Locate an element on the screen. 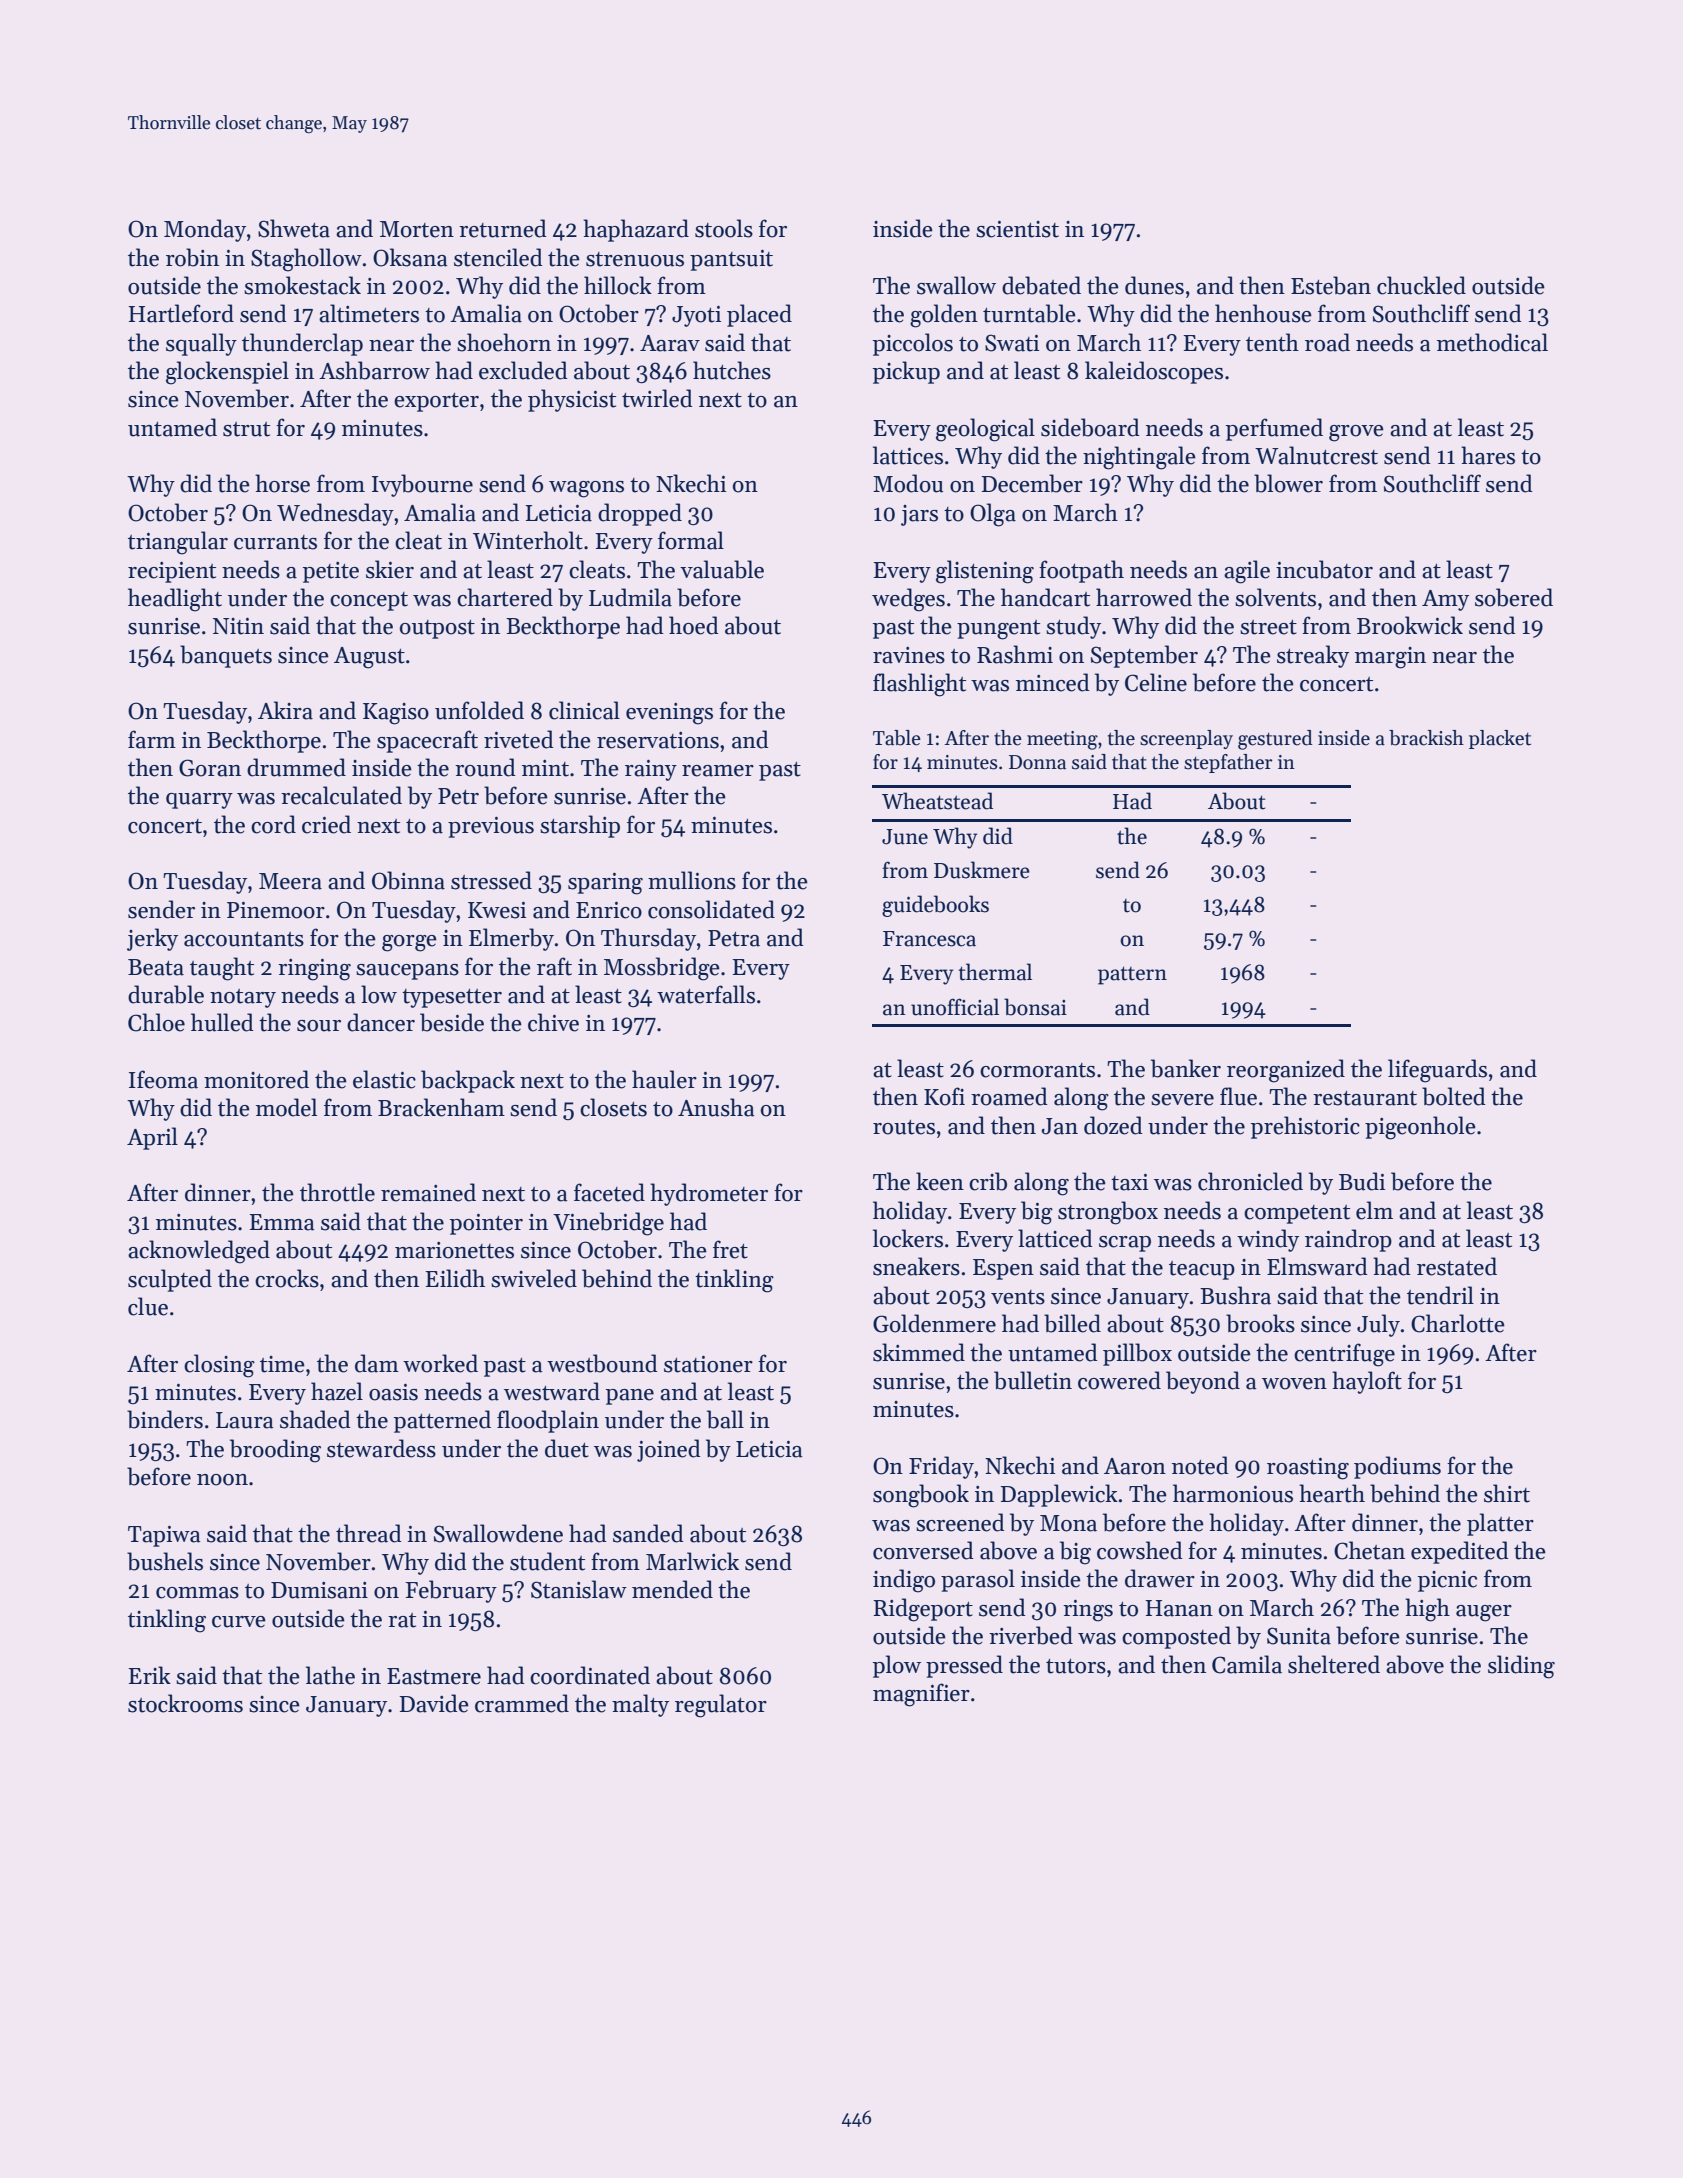  platter is located at coordinates (1500, 1524).
